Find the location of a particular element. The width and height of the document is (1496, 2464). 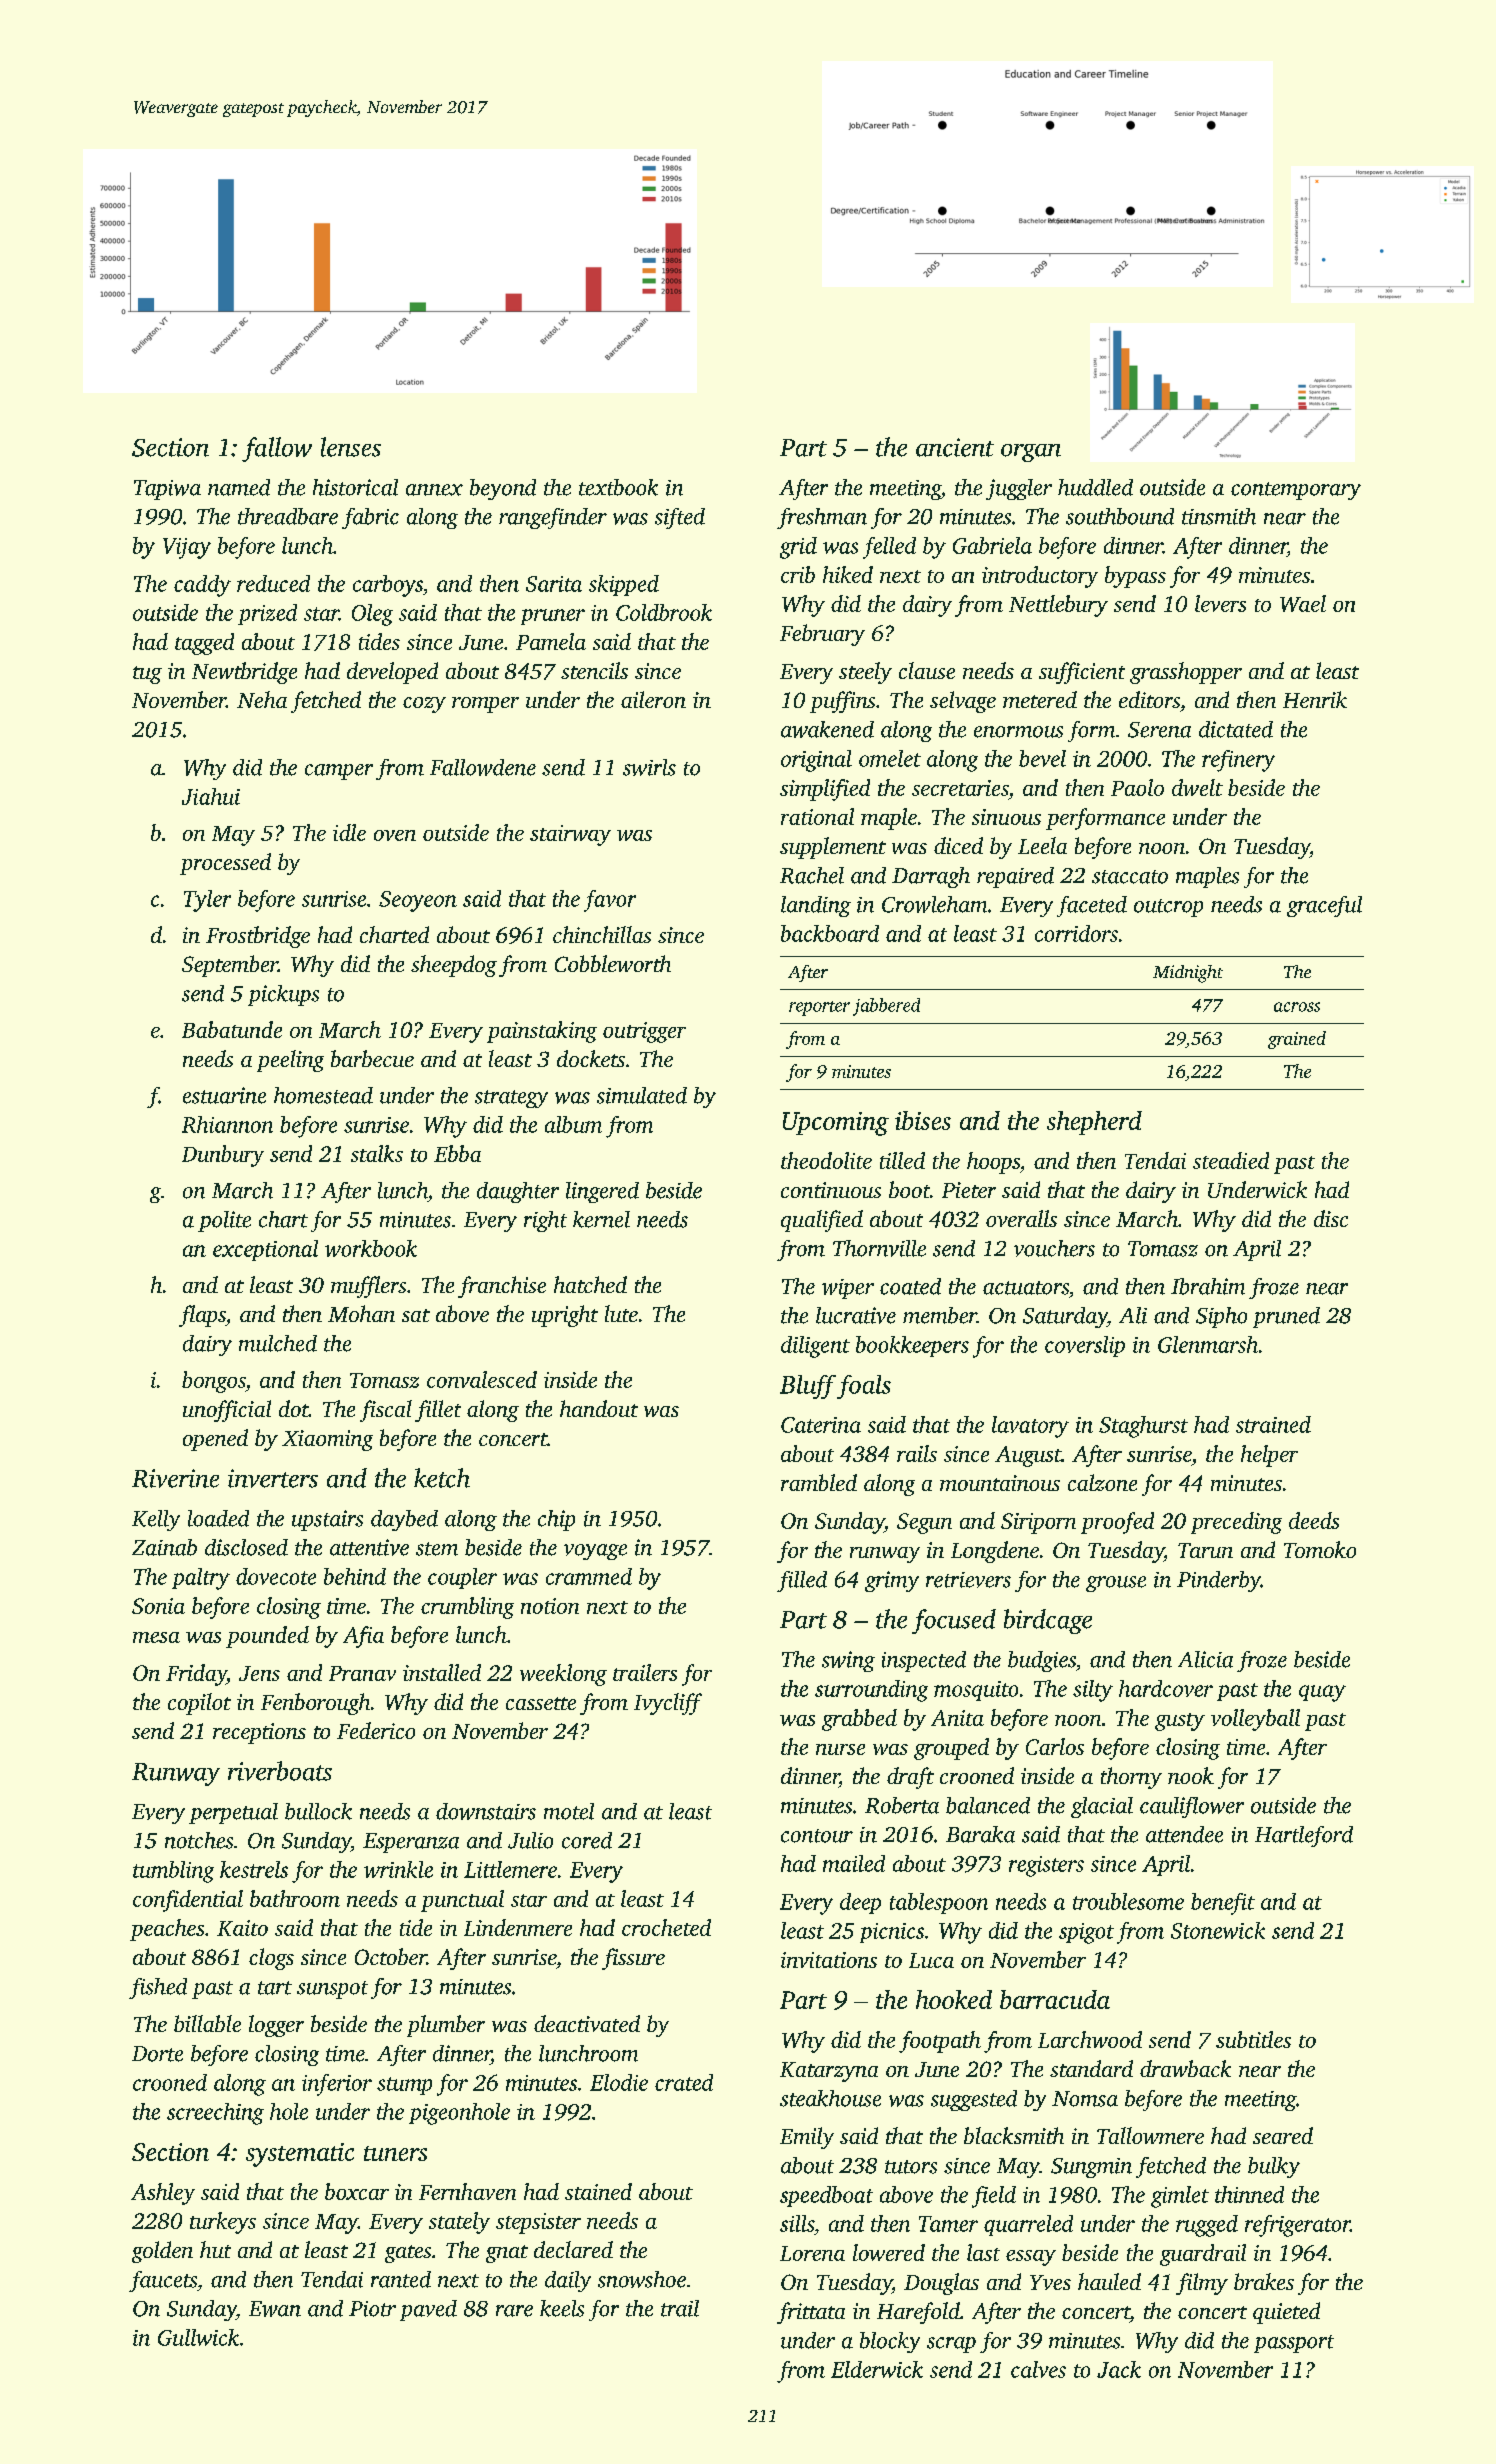

tumbling is located at coordinates (173, 1872).
